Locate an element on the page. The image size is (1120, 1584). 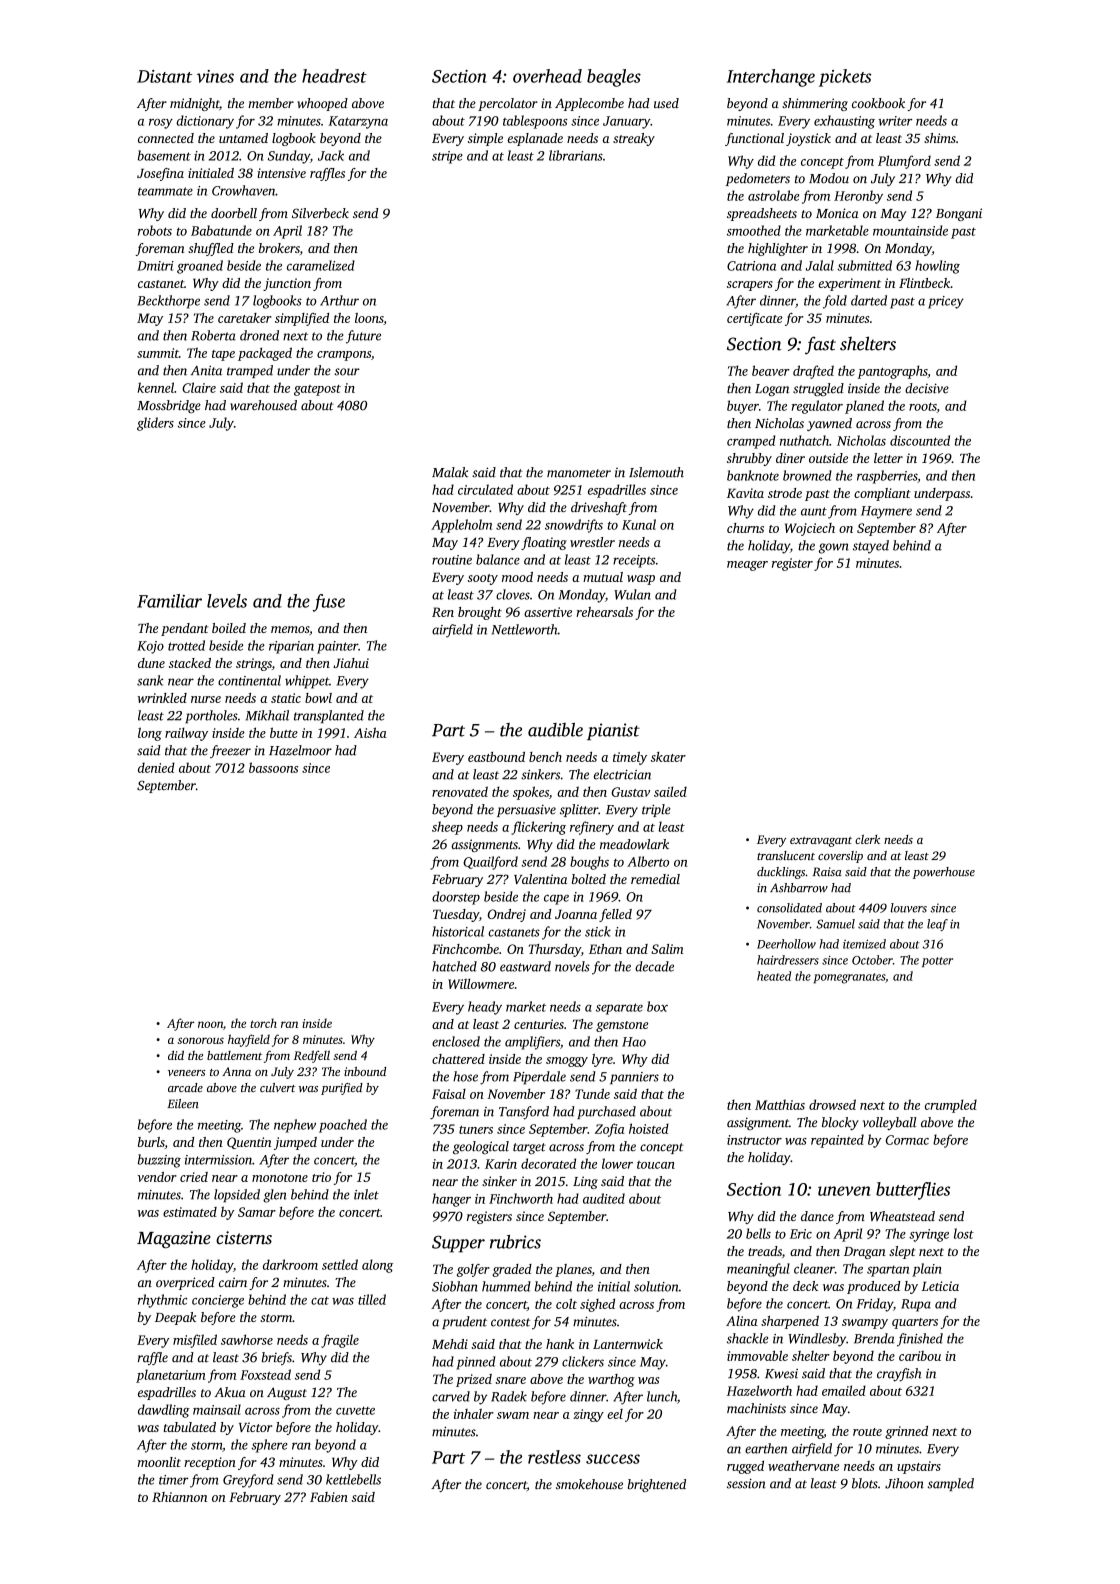
brightened is located at coordinates (656, 1485).
